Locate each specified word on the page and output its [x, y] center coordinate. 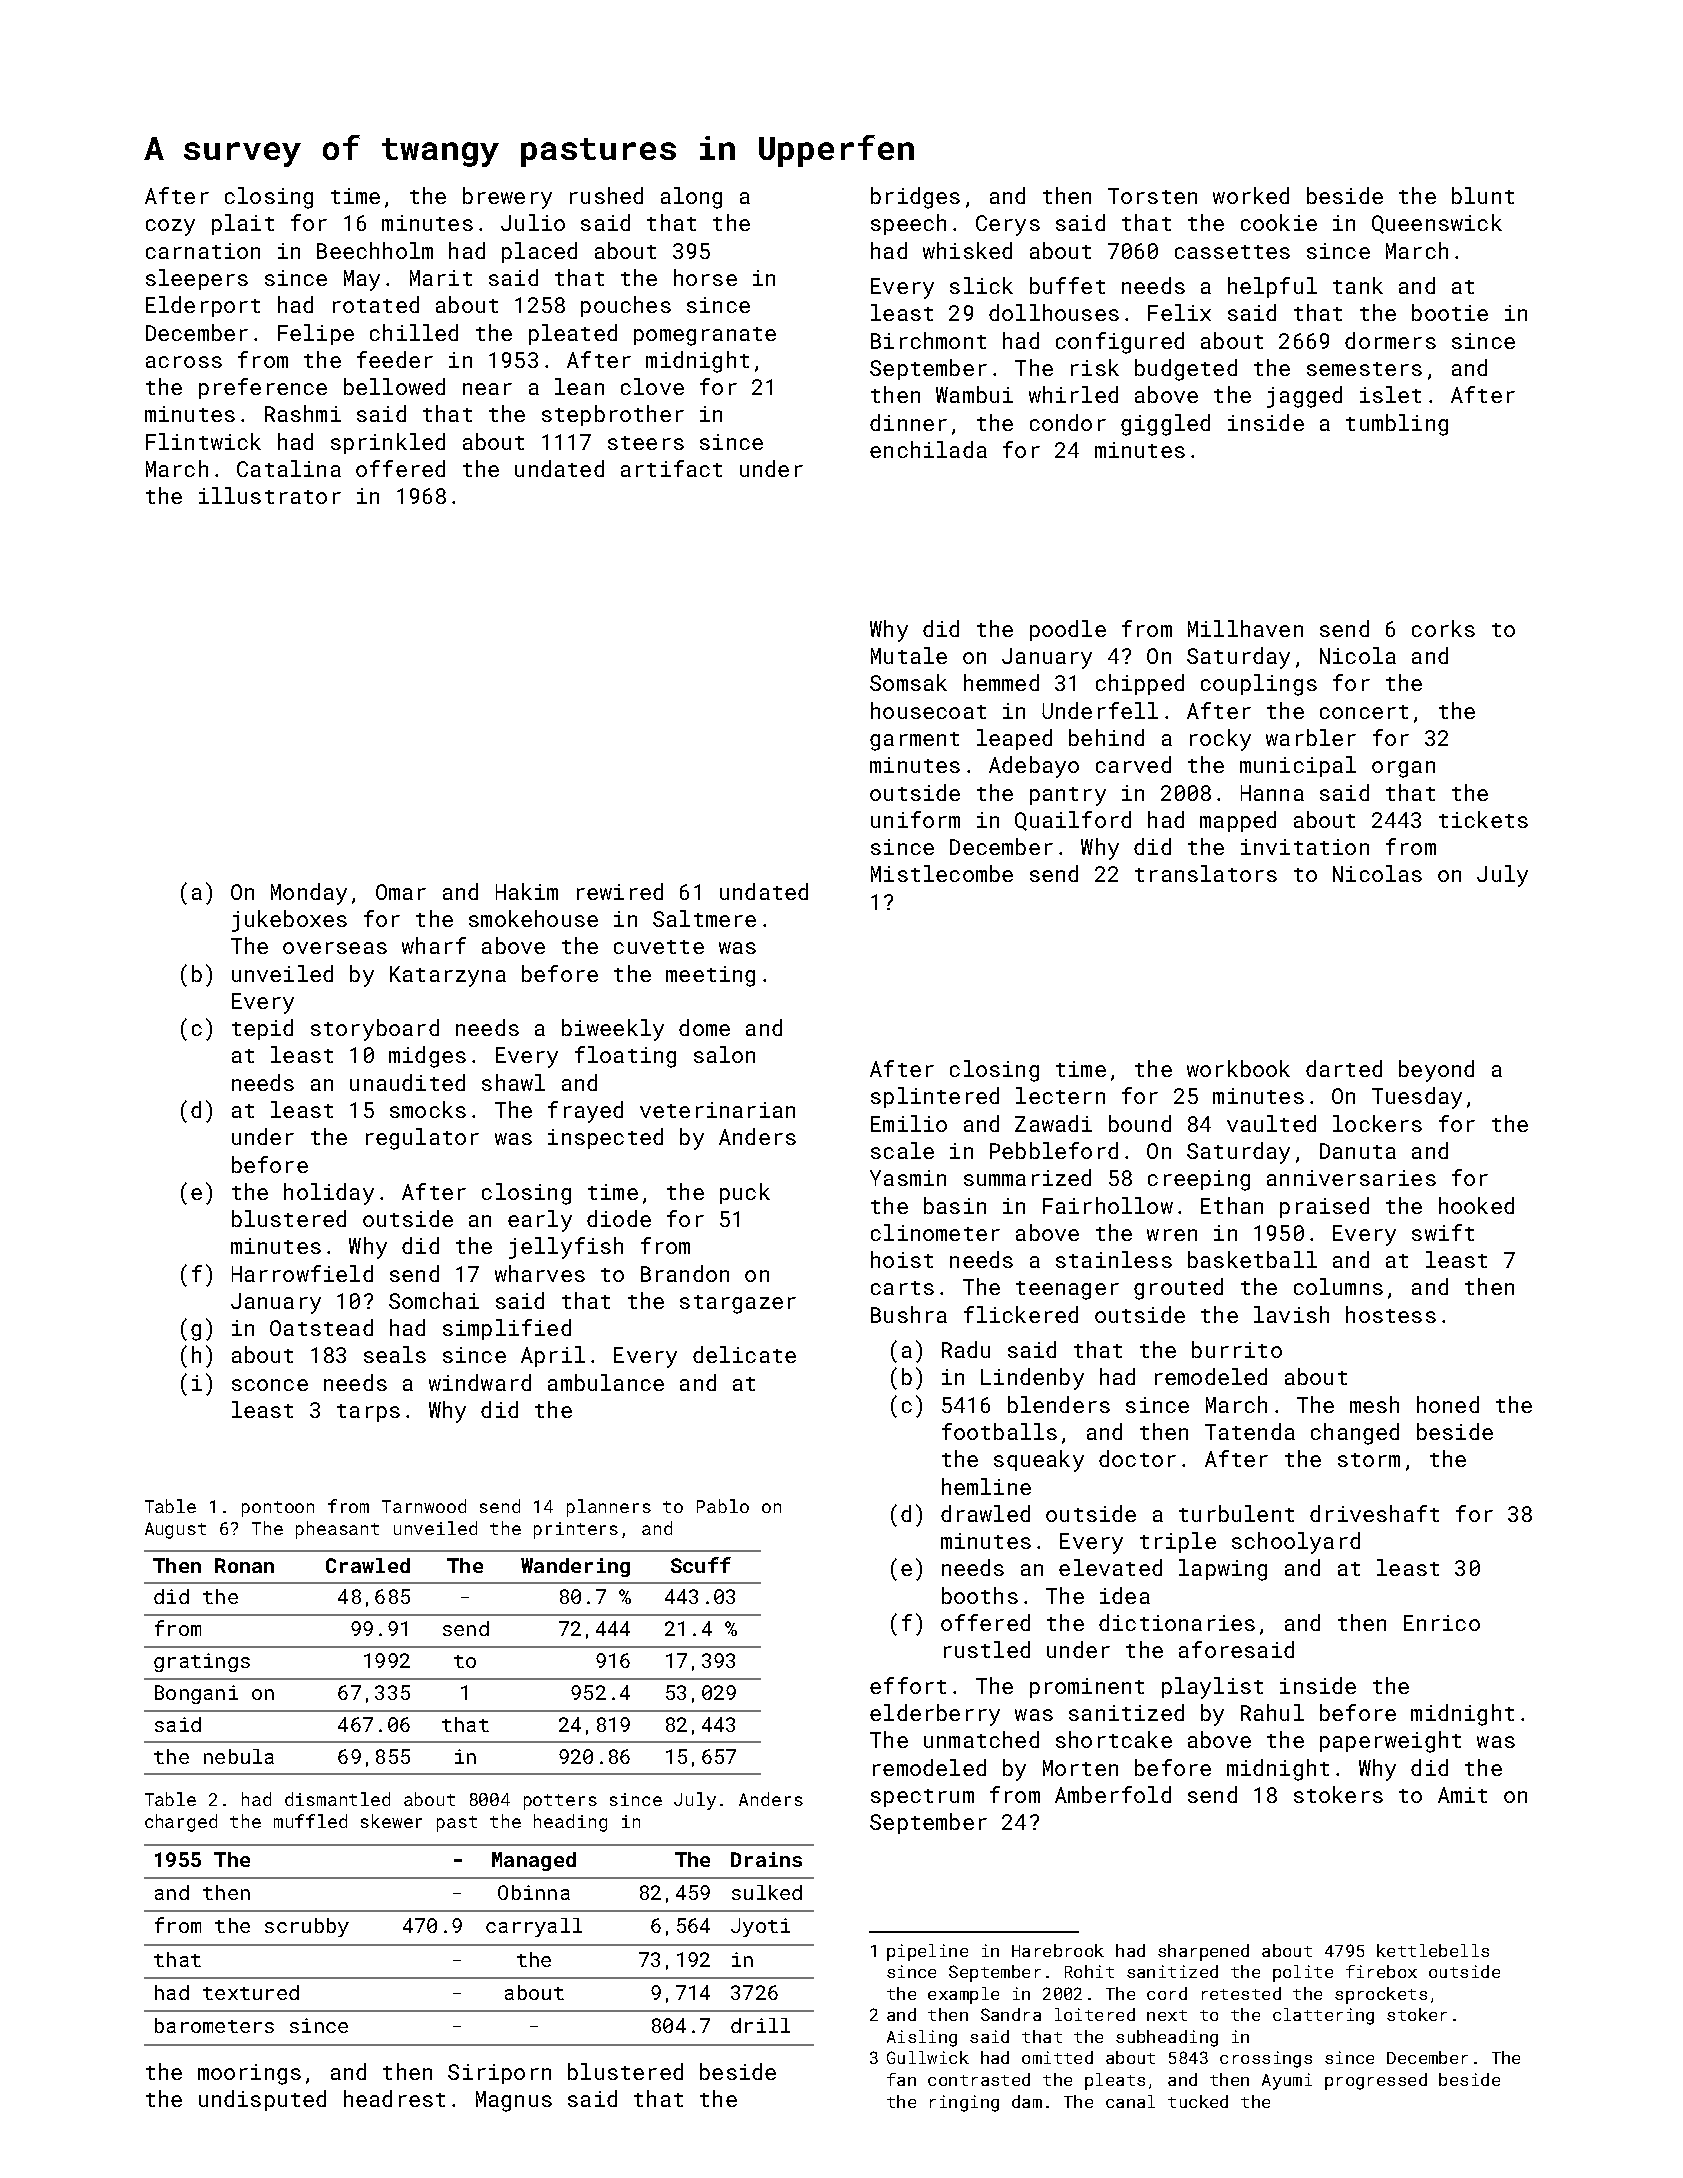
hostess [1391, 1314]
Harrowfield [302, 1273]
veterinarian [717, 1110]
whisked [967, 250]
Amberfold [1113, 1794]
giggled [1165, 425]
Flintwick [203, 441]
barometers [214, 2025]
